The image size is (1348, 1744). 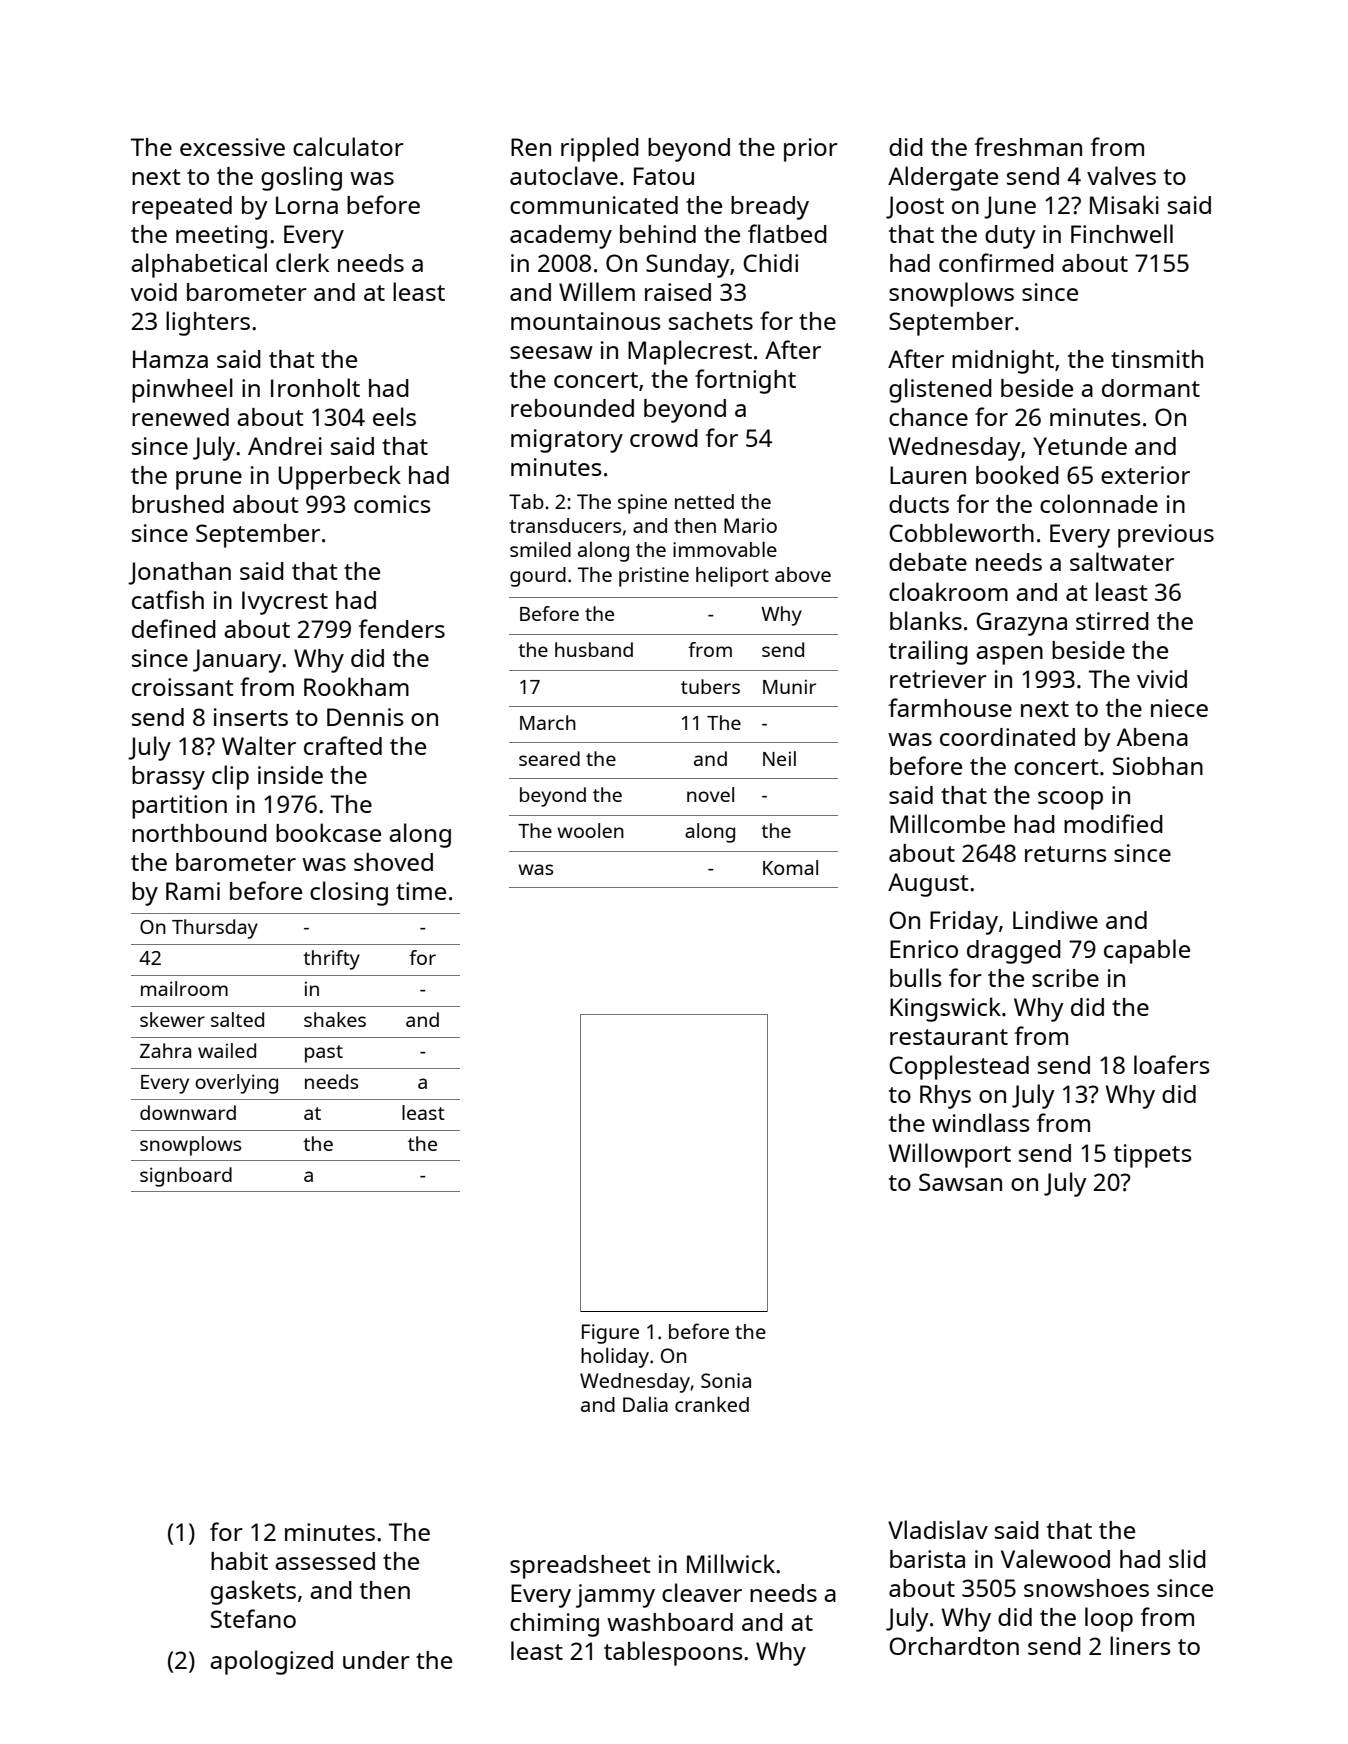 I want to click on Aldergate, so click(x=943, y=178).
